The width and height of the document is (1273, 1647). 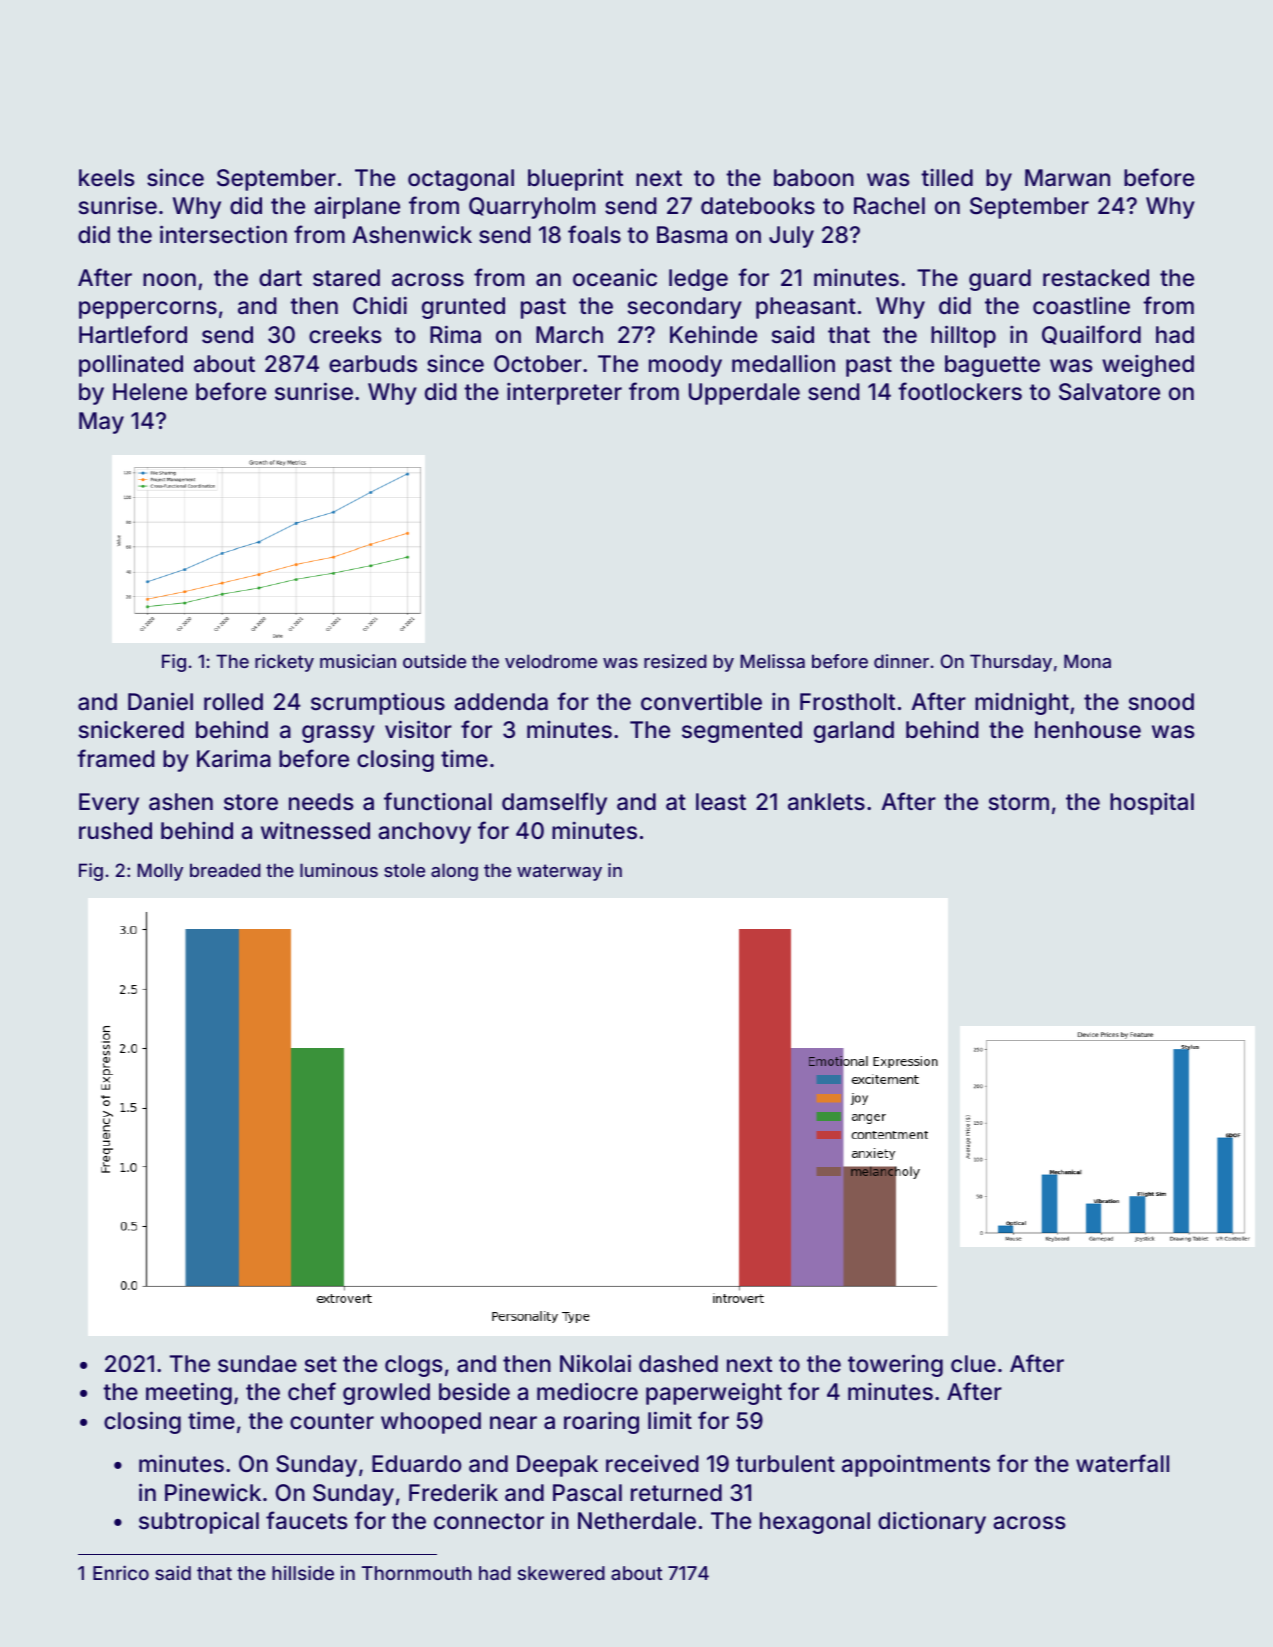 What do you see at coordinates (947, 177) in the document?
I see `tilled` at bounding box center [947, 177].
